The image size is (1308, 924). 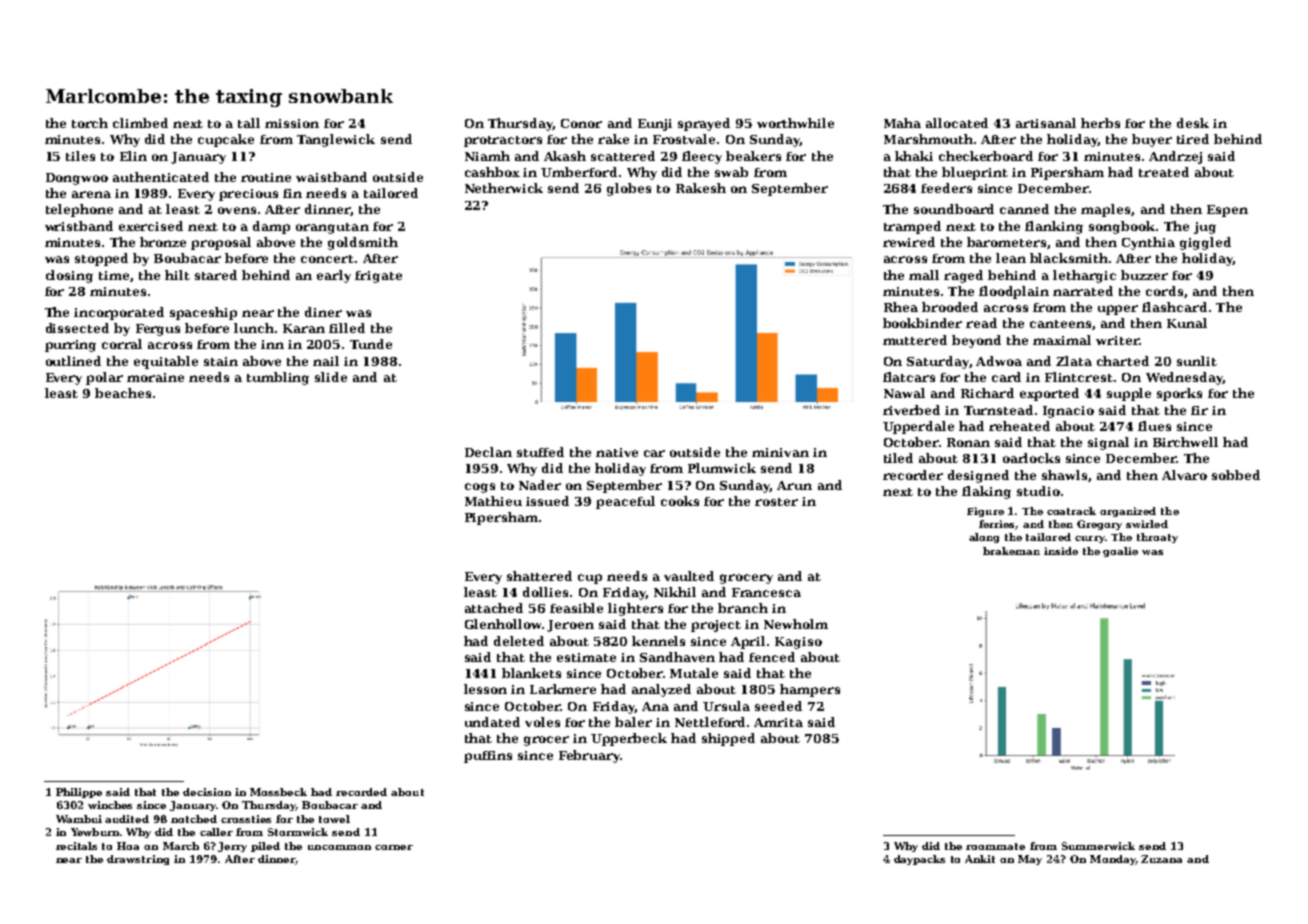 What do you see at coordinates (722, 468) in the document?
I see `Plumwick` at bounding box center [722, 468].
